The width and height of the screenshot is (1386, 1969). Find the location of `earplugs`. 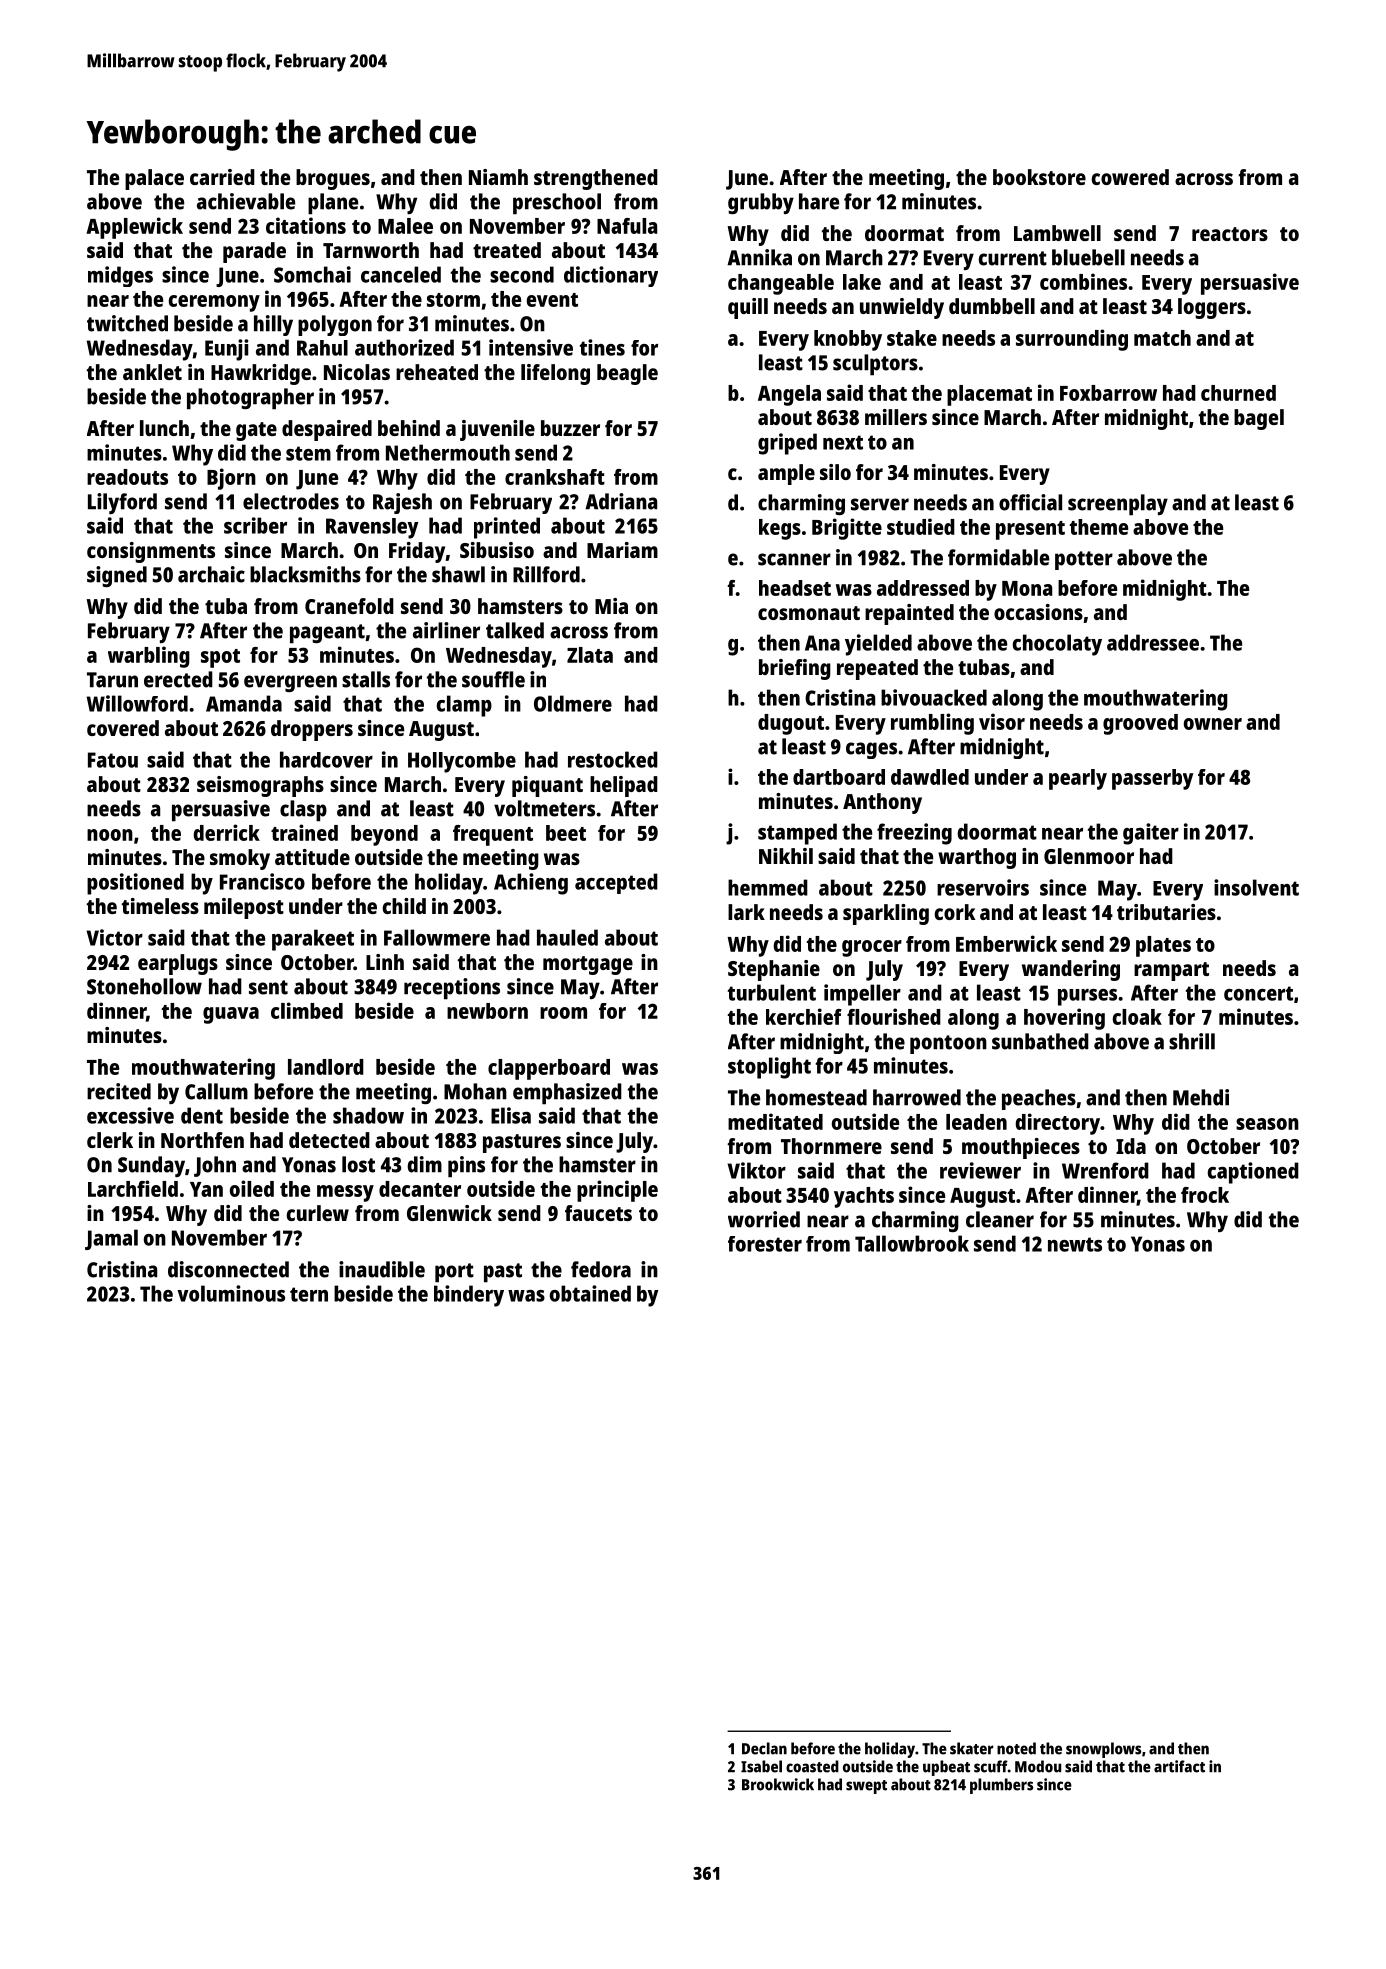

earplugs is located at coordinates (178, 964).
